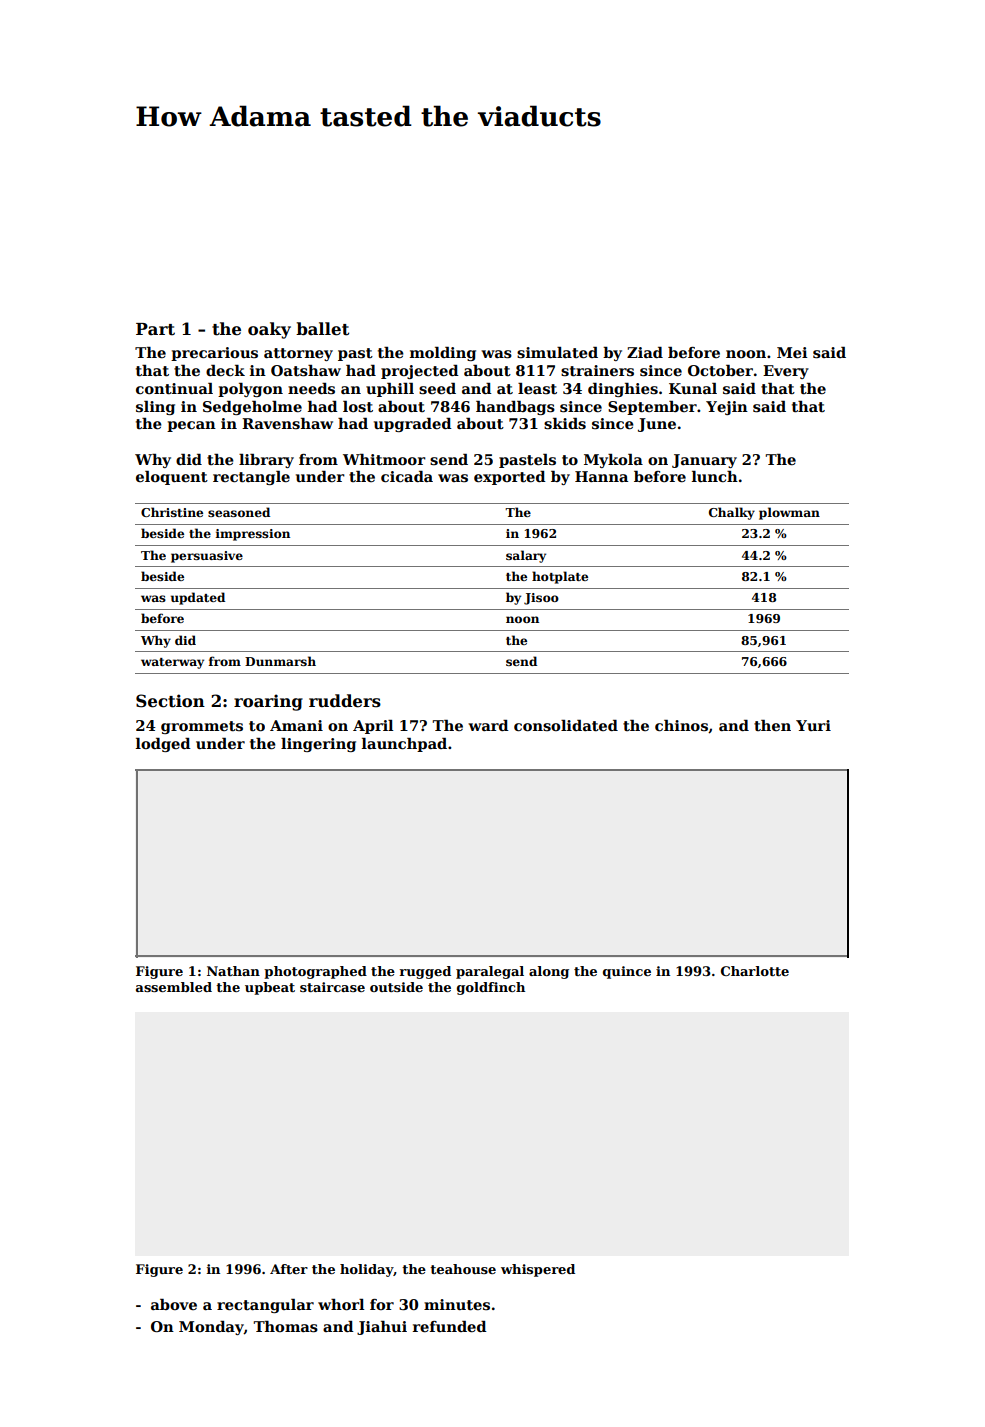 This page has height=1427, width=985. What do you see at coordinates (298, 354) in the page?
I see `attorney` at bounding box center [298, 354].
